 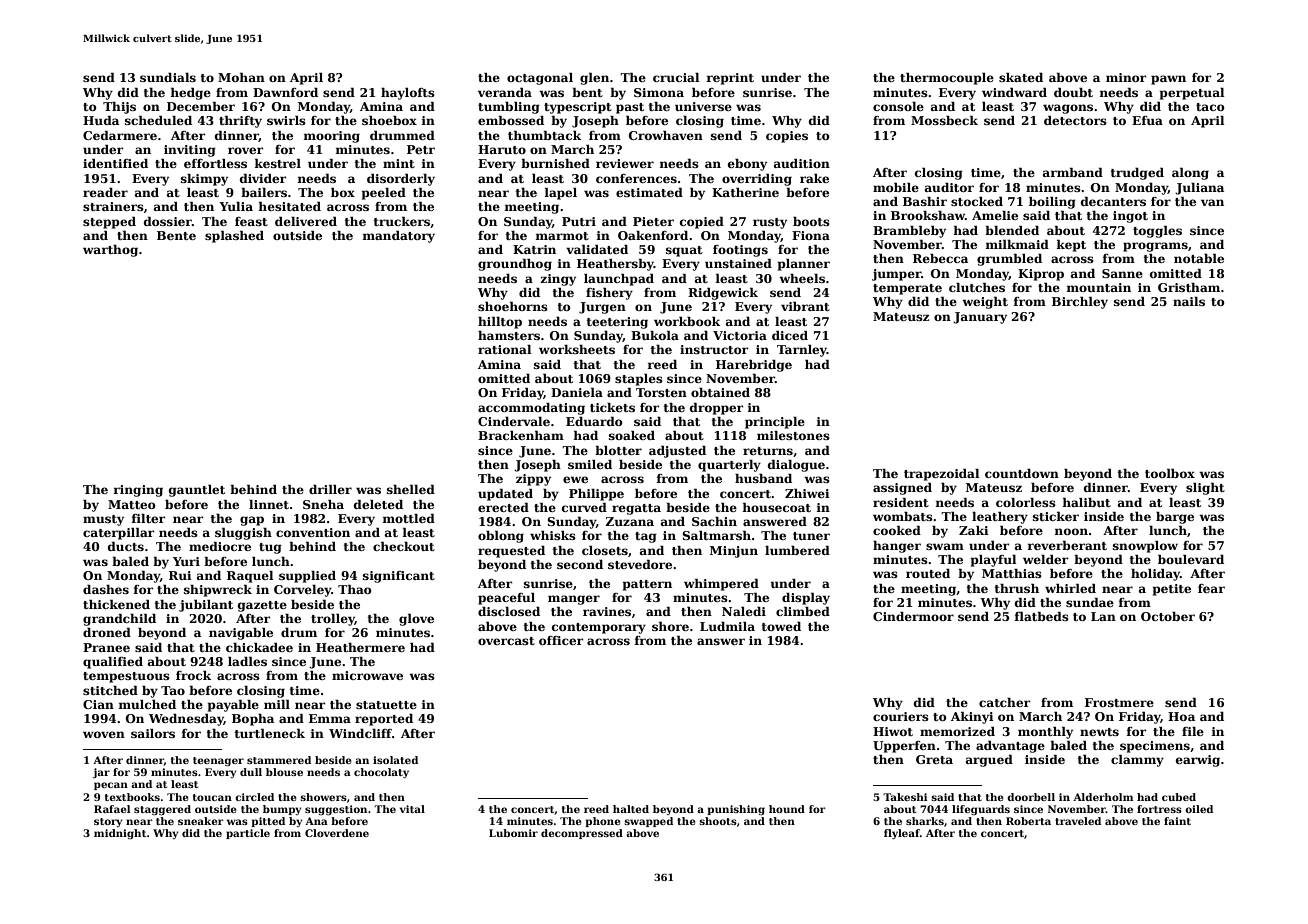 What do you see at coordinates (540, 79) in the page?
I see `octagonal` at bounding box center [540, 79].
